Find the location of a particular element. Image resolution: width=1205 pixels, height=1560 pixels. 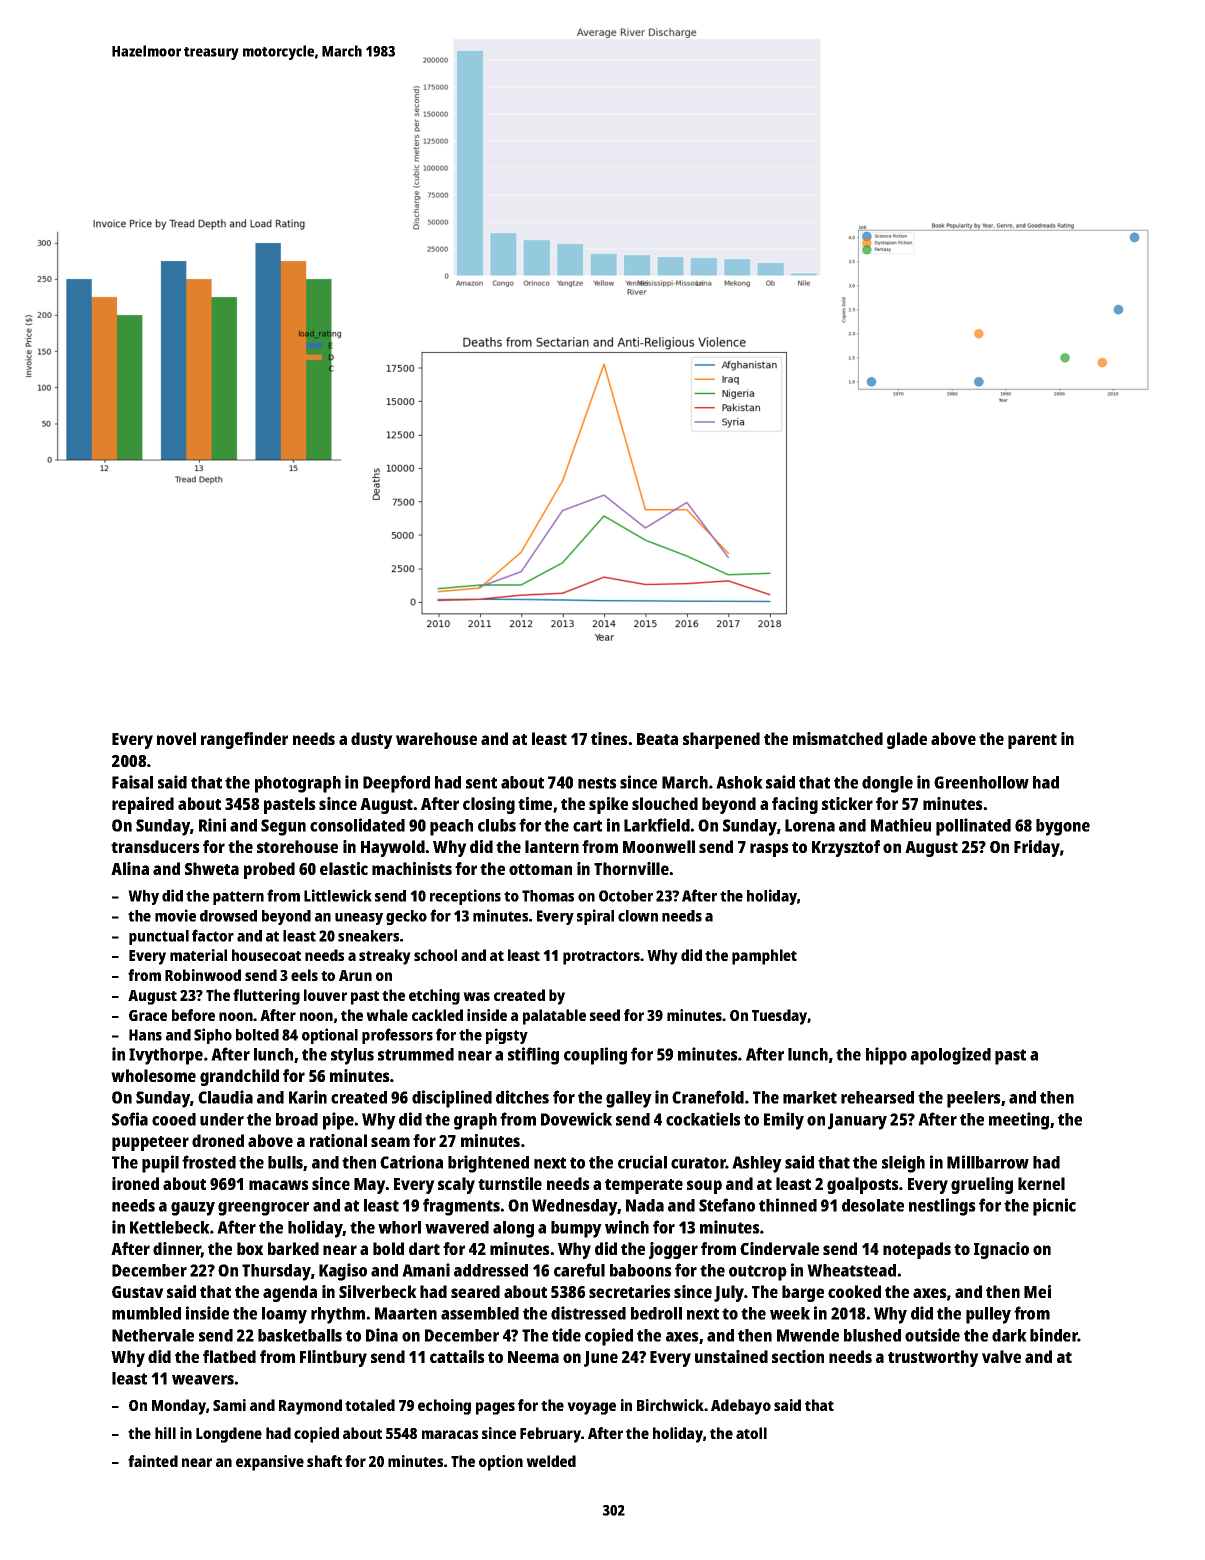

glade is located at coordinates (907, 740).
